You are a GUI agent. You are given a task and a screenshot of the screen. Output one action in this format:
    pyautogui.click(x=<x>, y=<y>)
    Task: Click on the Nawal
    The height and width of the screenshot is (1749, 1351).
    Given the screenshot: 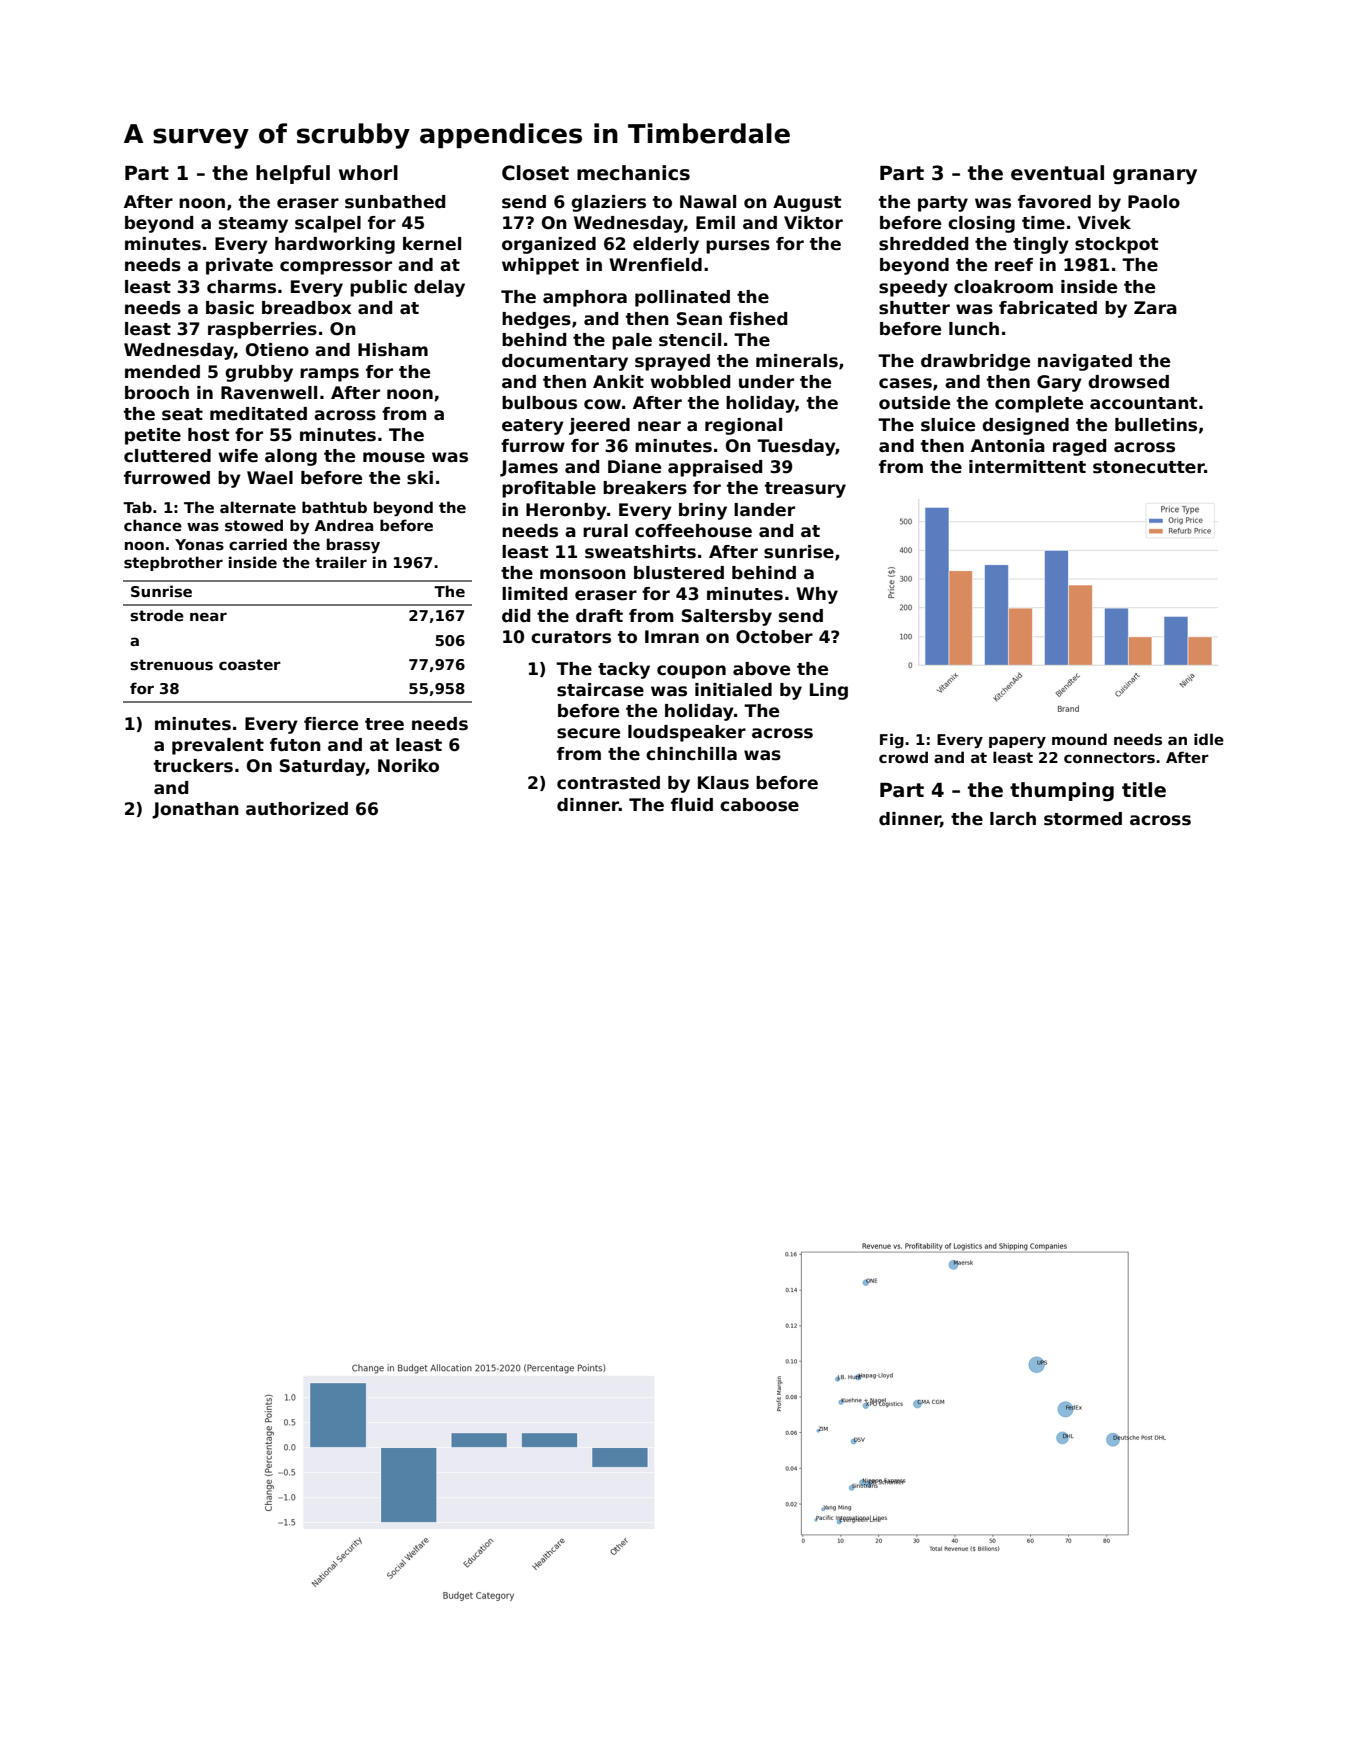 What is the action you would take?
    pyautogui.click(x=708, y=202)
